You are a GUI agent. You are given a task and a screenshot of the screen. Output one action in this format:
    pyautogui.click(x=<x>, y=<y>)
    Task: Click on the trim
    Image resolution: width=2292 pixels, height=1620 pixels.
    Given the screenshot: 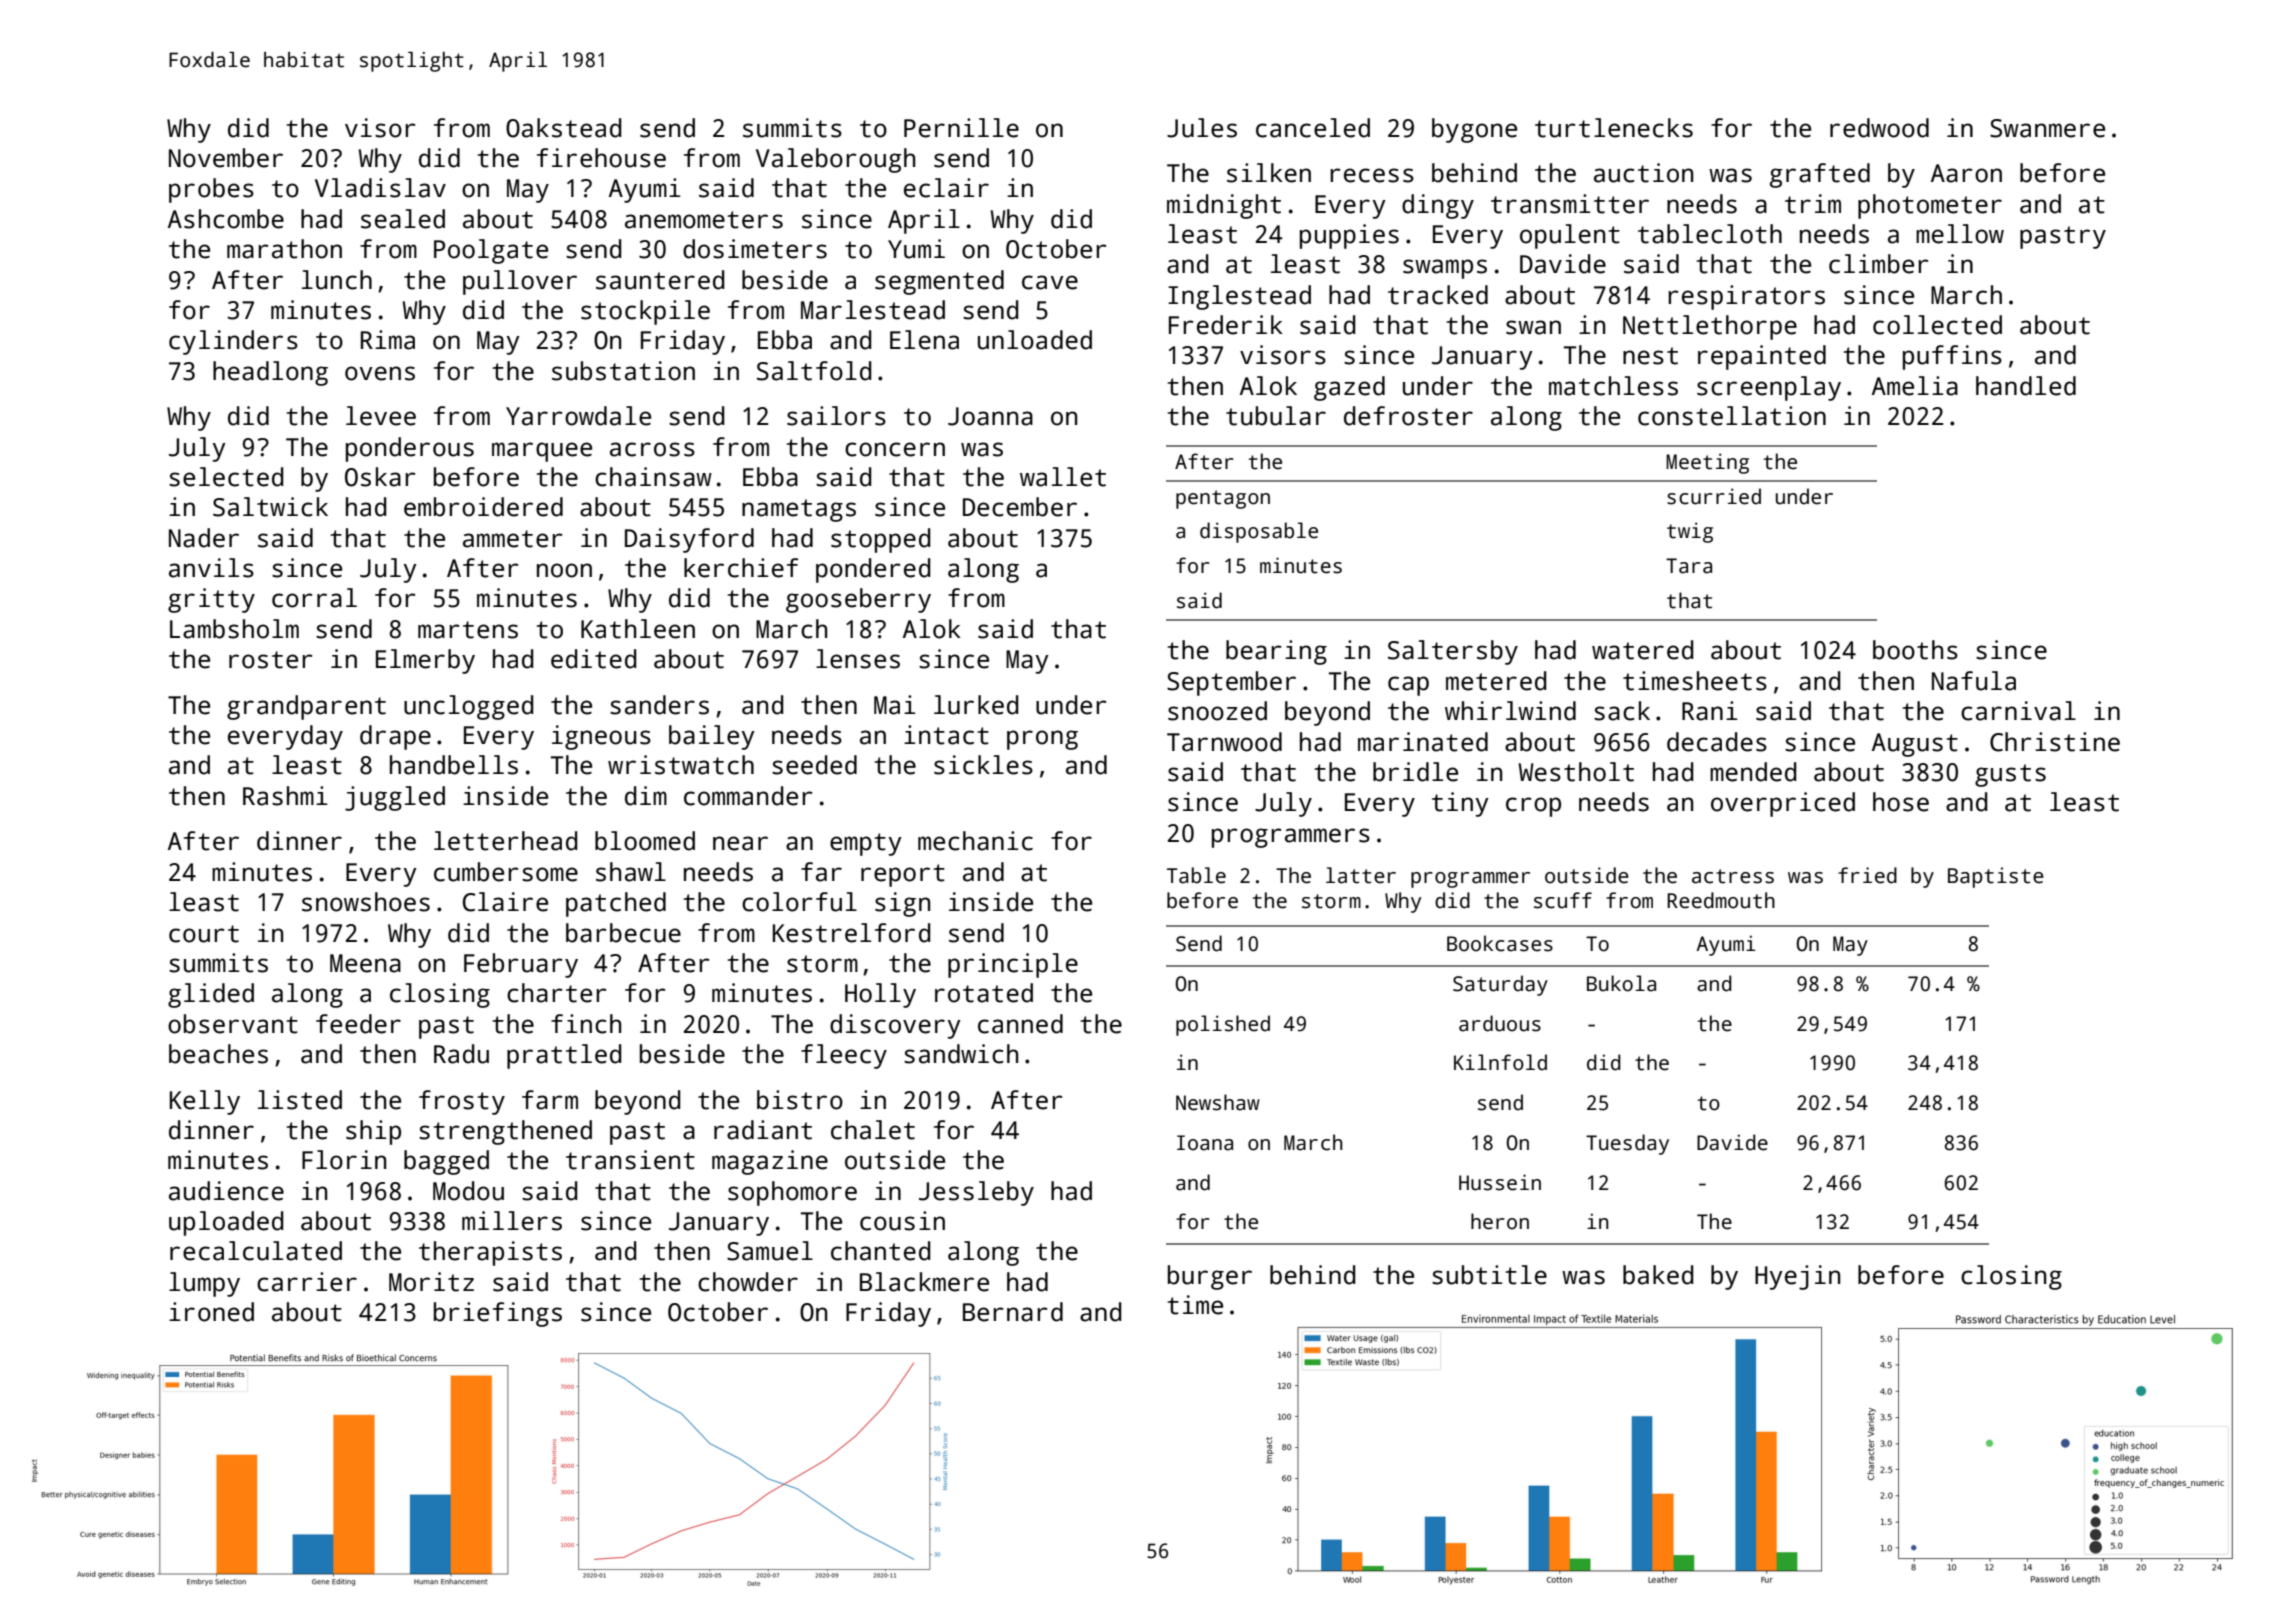 What is the action you would take?
    pyautogui.click(x=1813, y=204)
